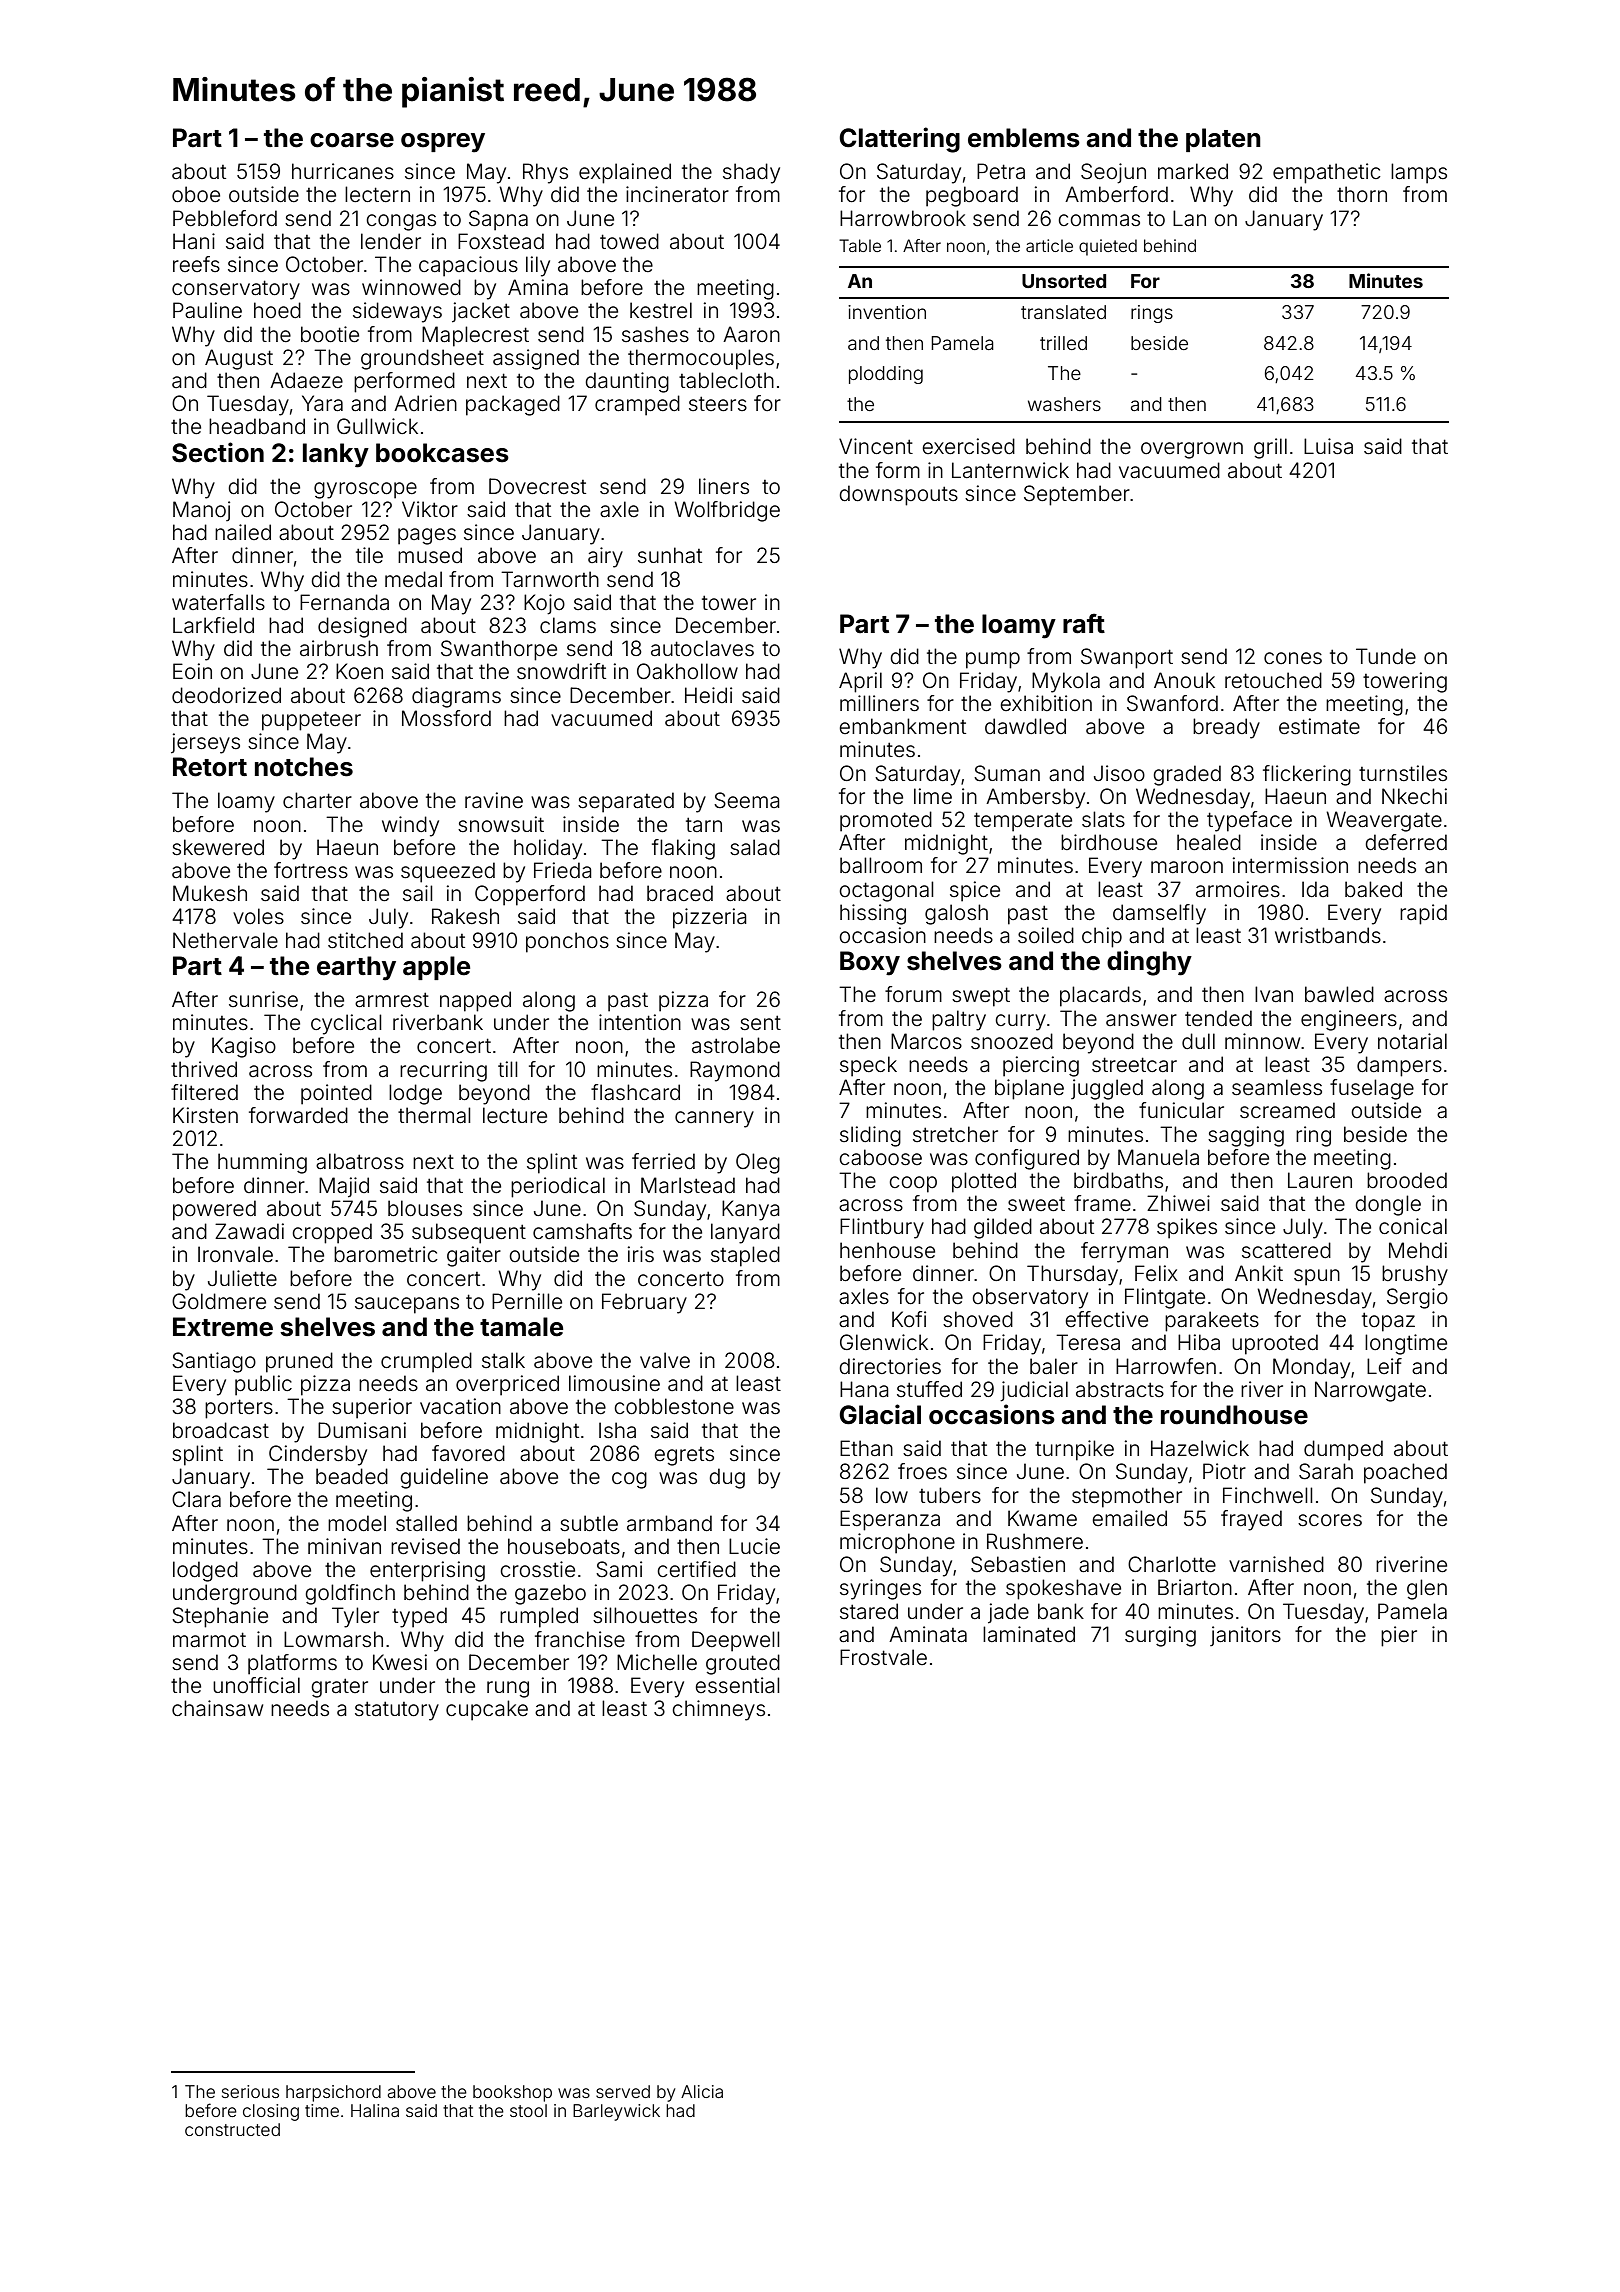 The height and width of the screenshot is (2292, 1620). I want to click on surging, so click(1160, 1636).
